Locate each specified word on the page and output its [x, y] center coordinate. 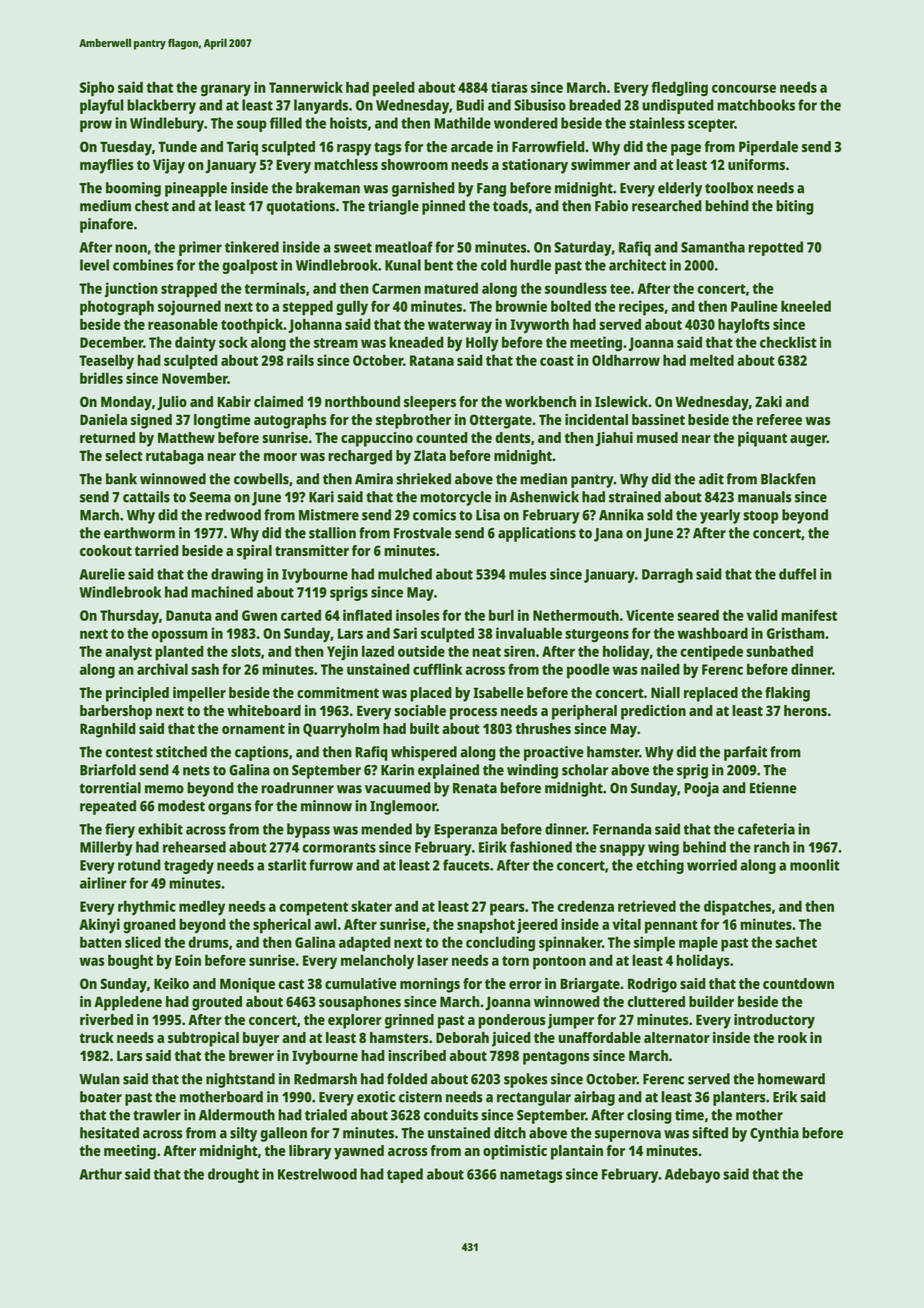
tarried [156, 550]
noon [131, 248]
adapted [365, 944]
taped [405, 1175]
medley [202, 908]
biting [795, 207]
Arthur [100, 1174]
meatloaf [404, 247]
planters [739, 1098]
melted [712, 360]
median [543, 479]
